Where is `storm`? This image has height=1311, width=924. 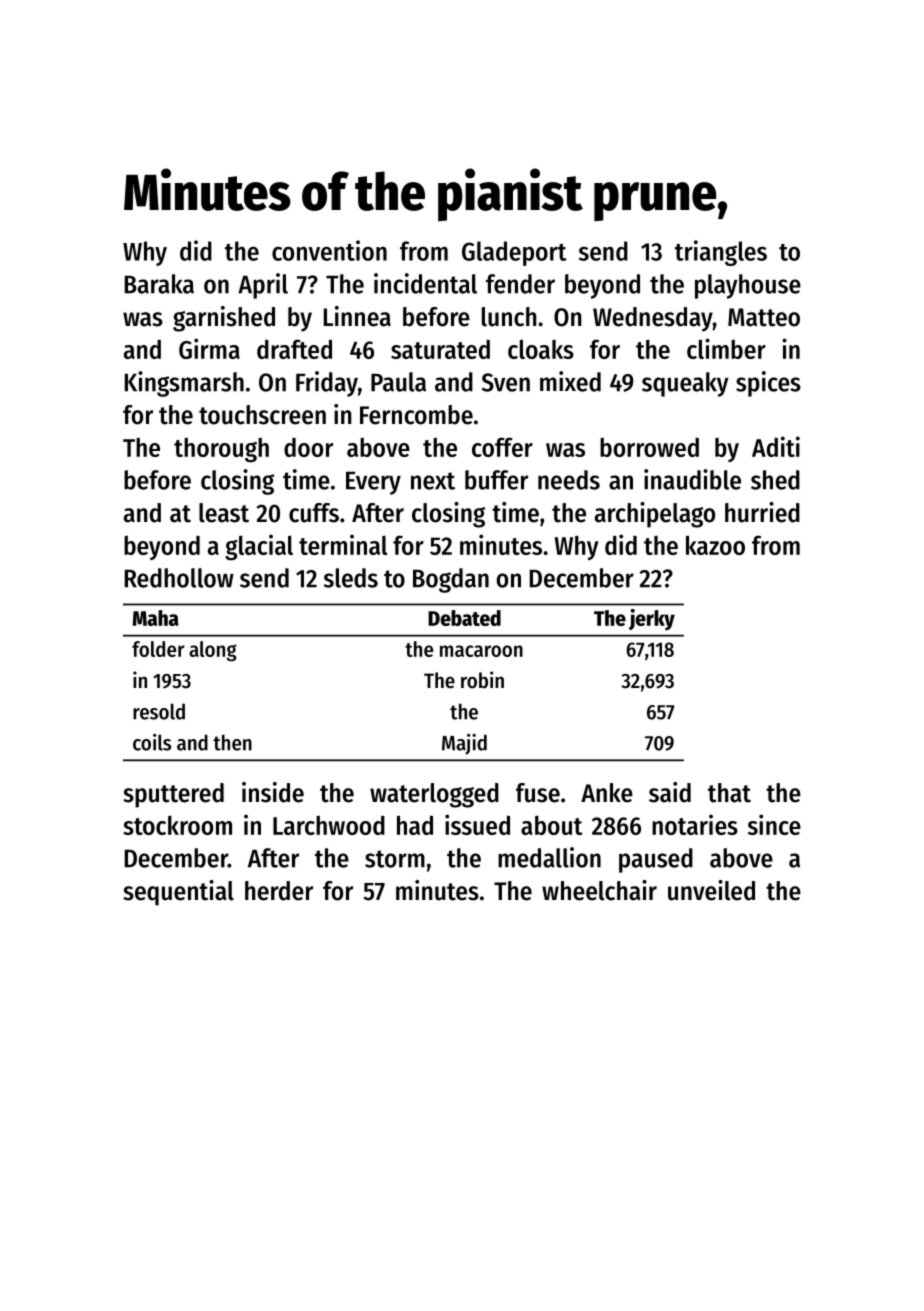 storm is located at coordinates (395, 859).
